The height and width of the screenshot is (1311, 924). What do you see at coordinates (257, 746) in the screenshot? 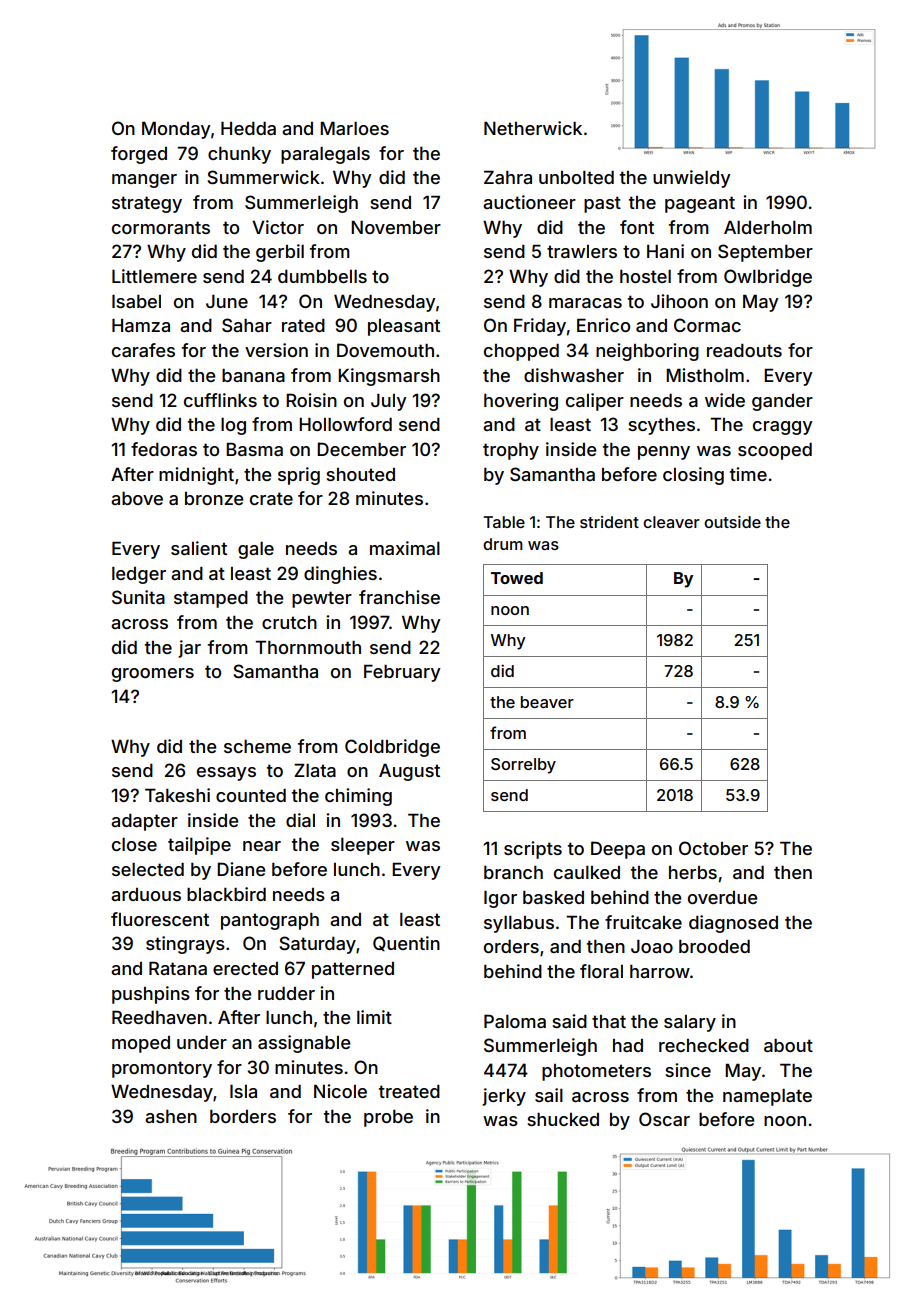
I see `scheme` at bounding box center [257, 746].
